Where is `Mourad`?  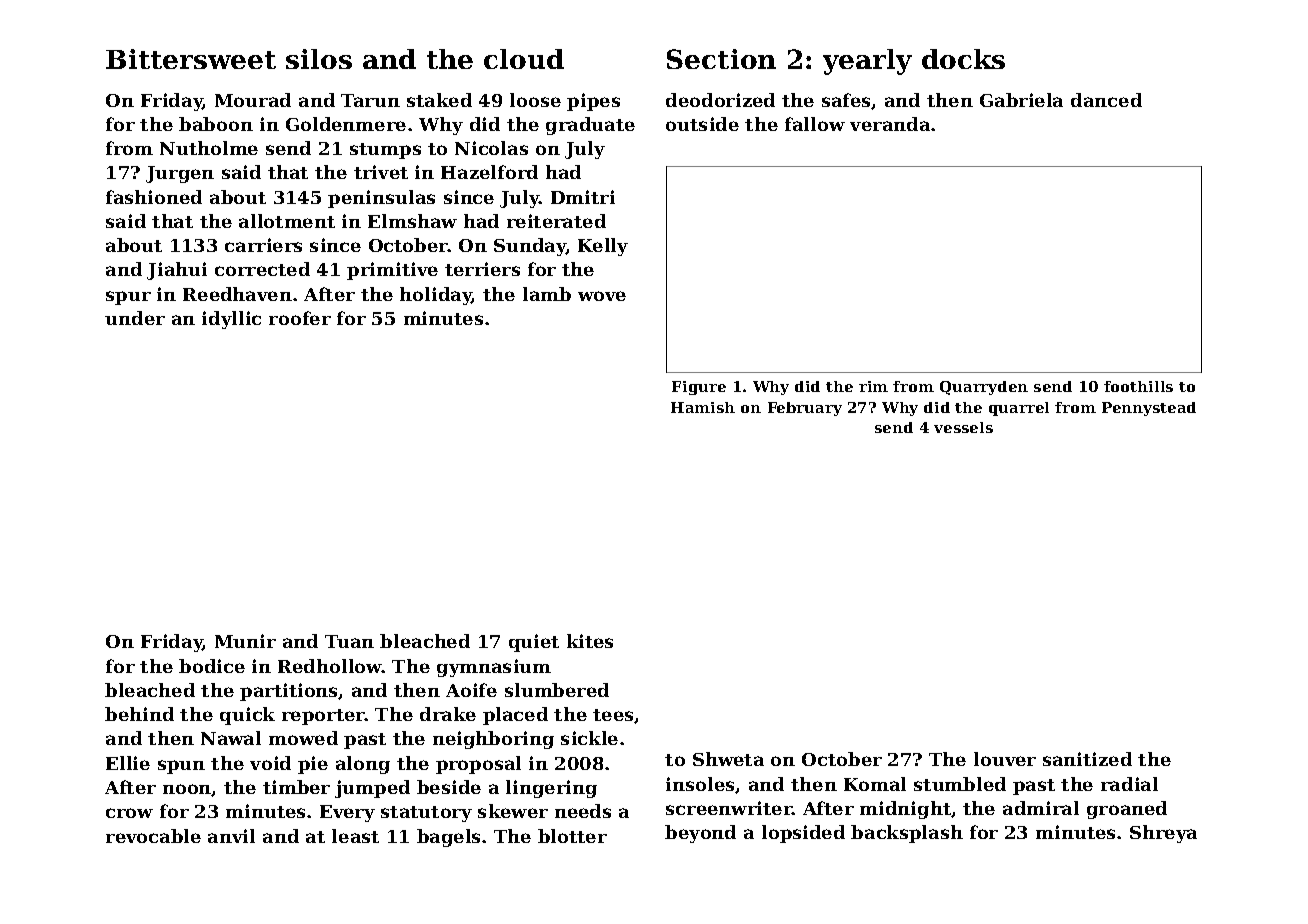
Mourad is located at coordinates (253, 100).
